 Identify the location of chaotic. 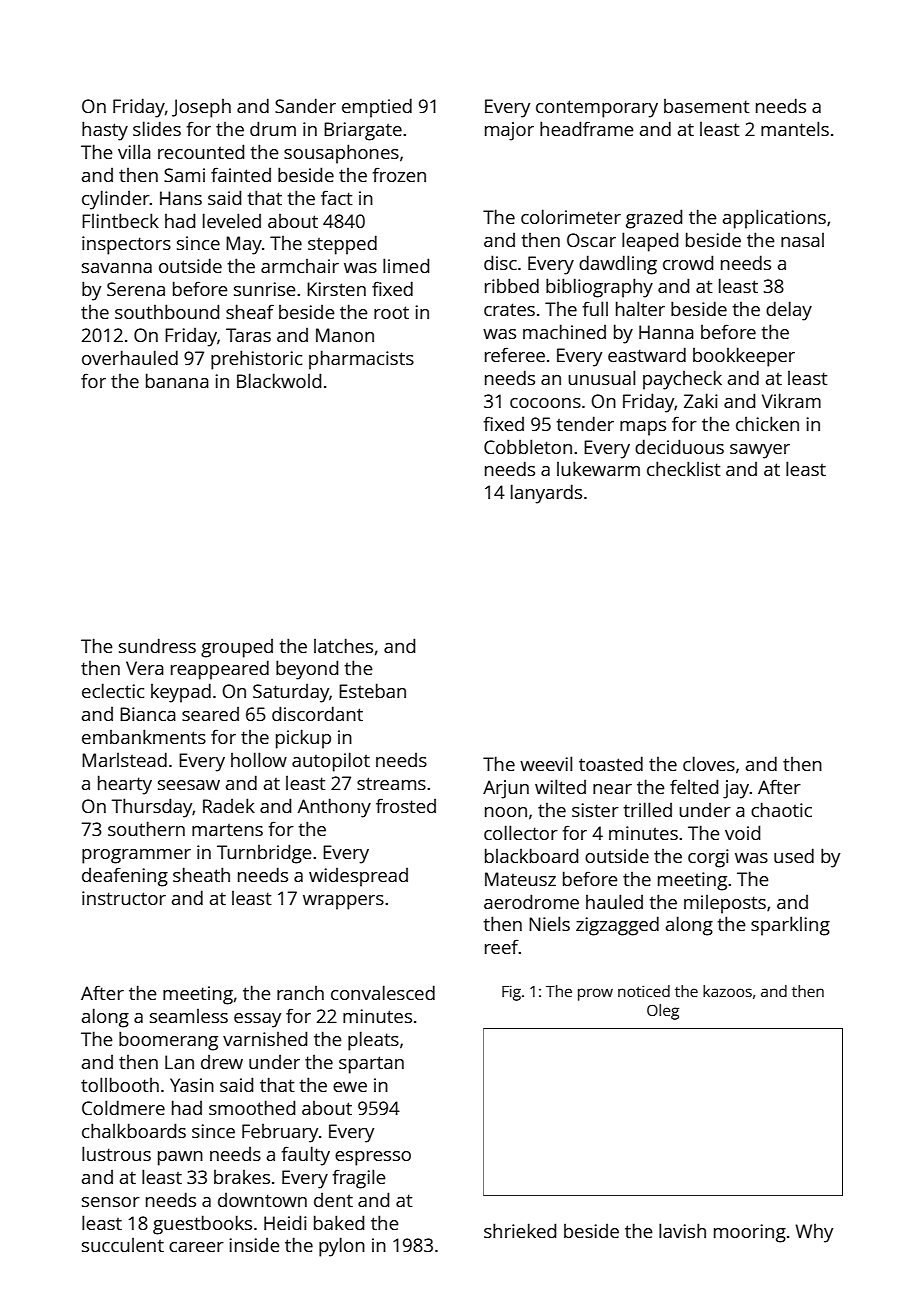
(781, 809).
